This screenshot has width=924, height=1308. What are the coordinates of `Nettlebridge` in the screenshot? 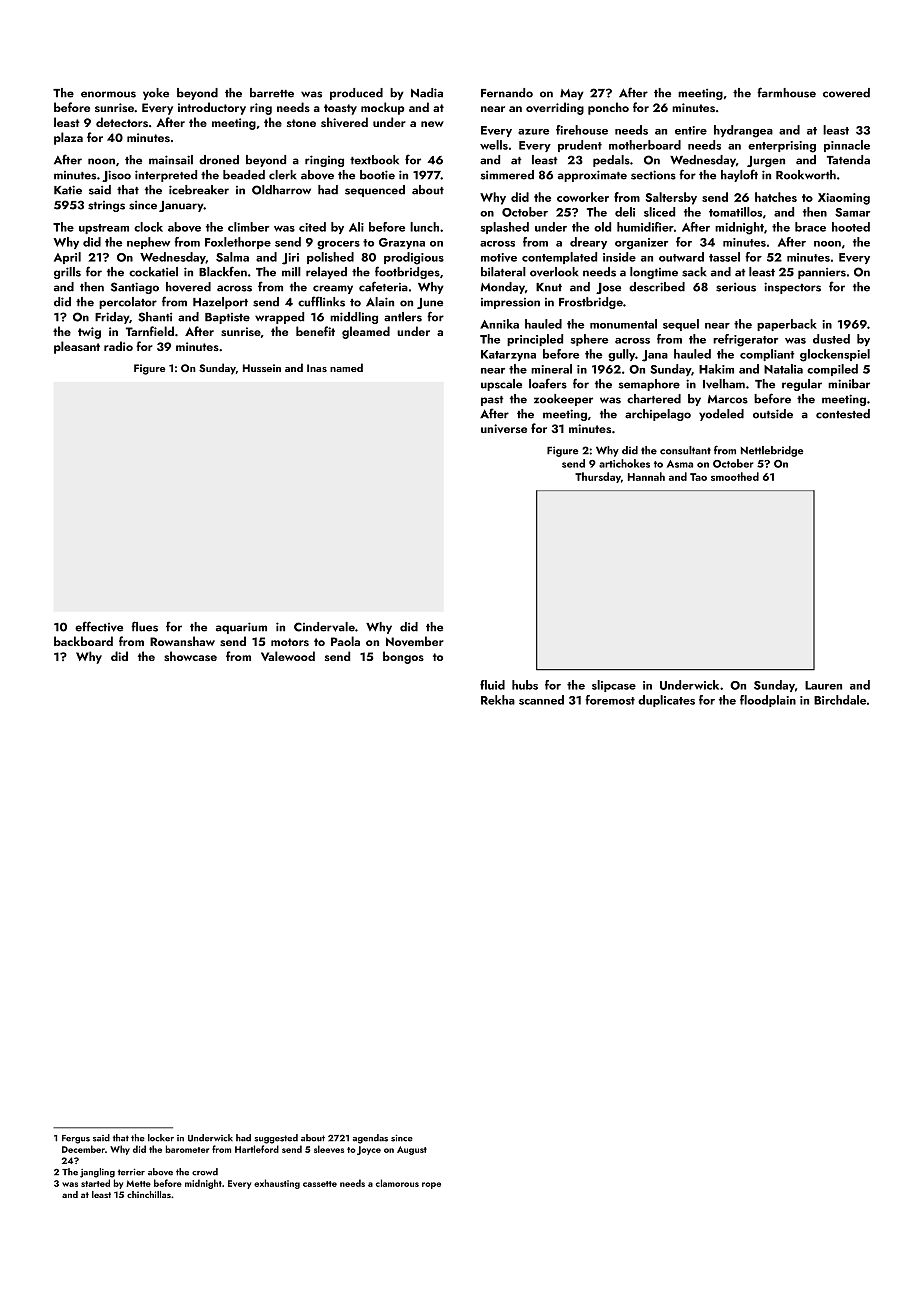 It's located at (772, 451).
